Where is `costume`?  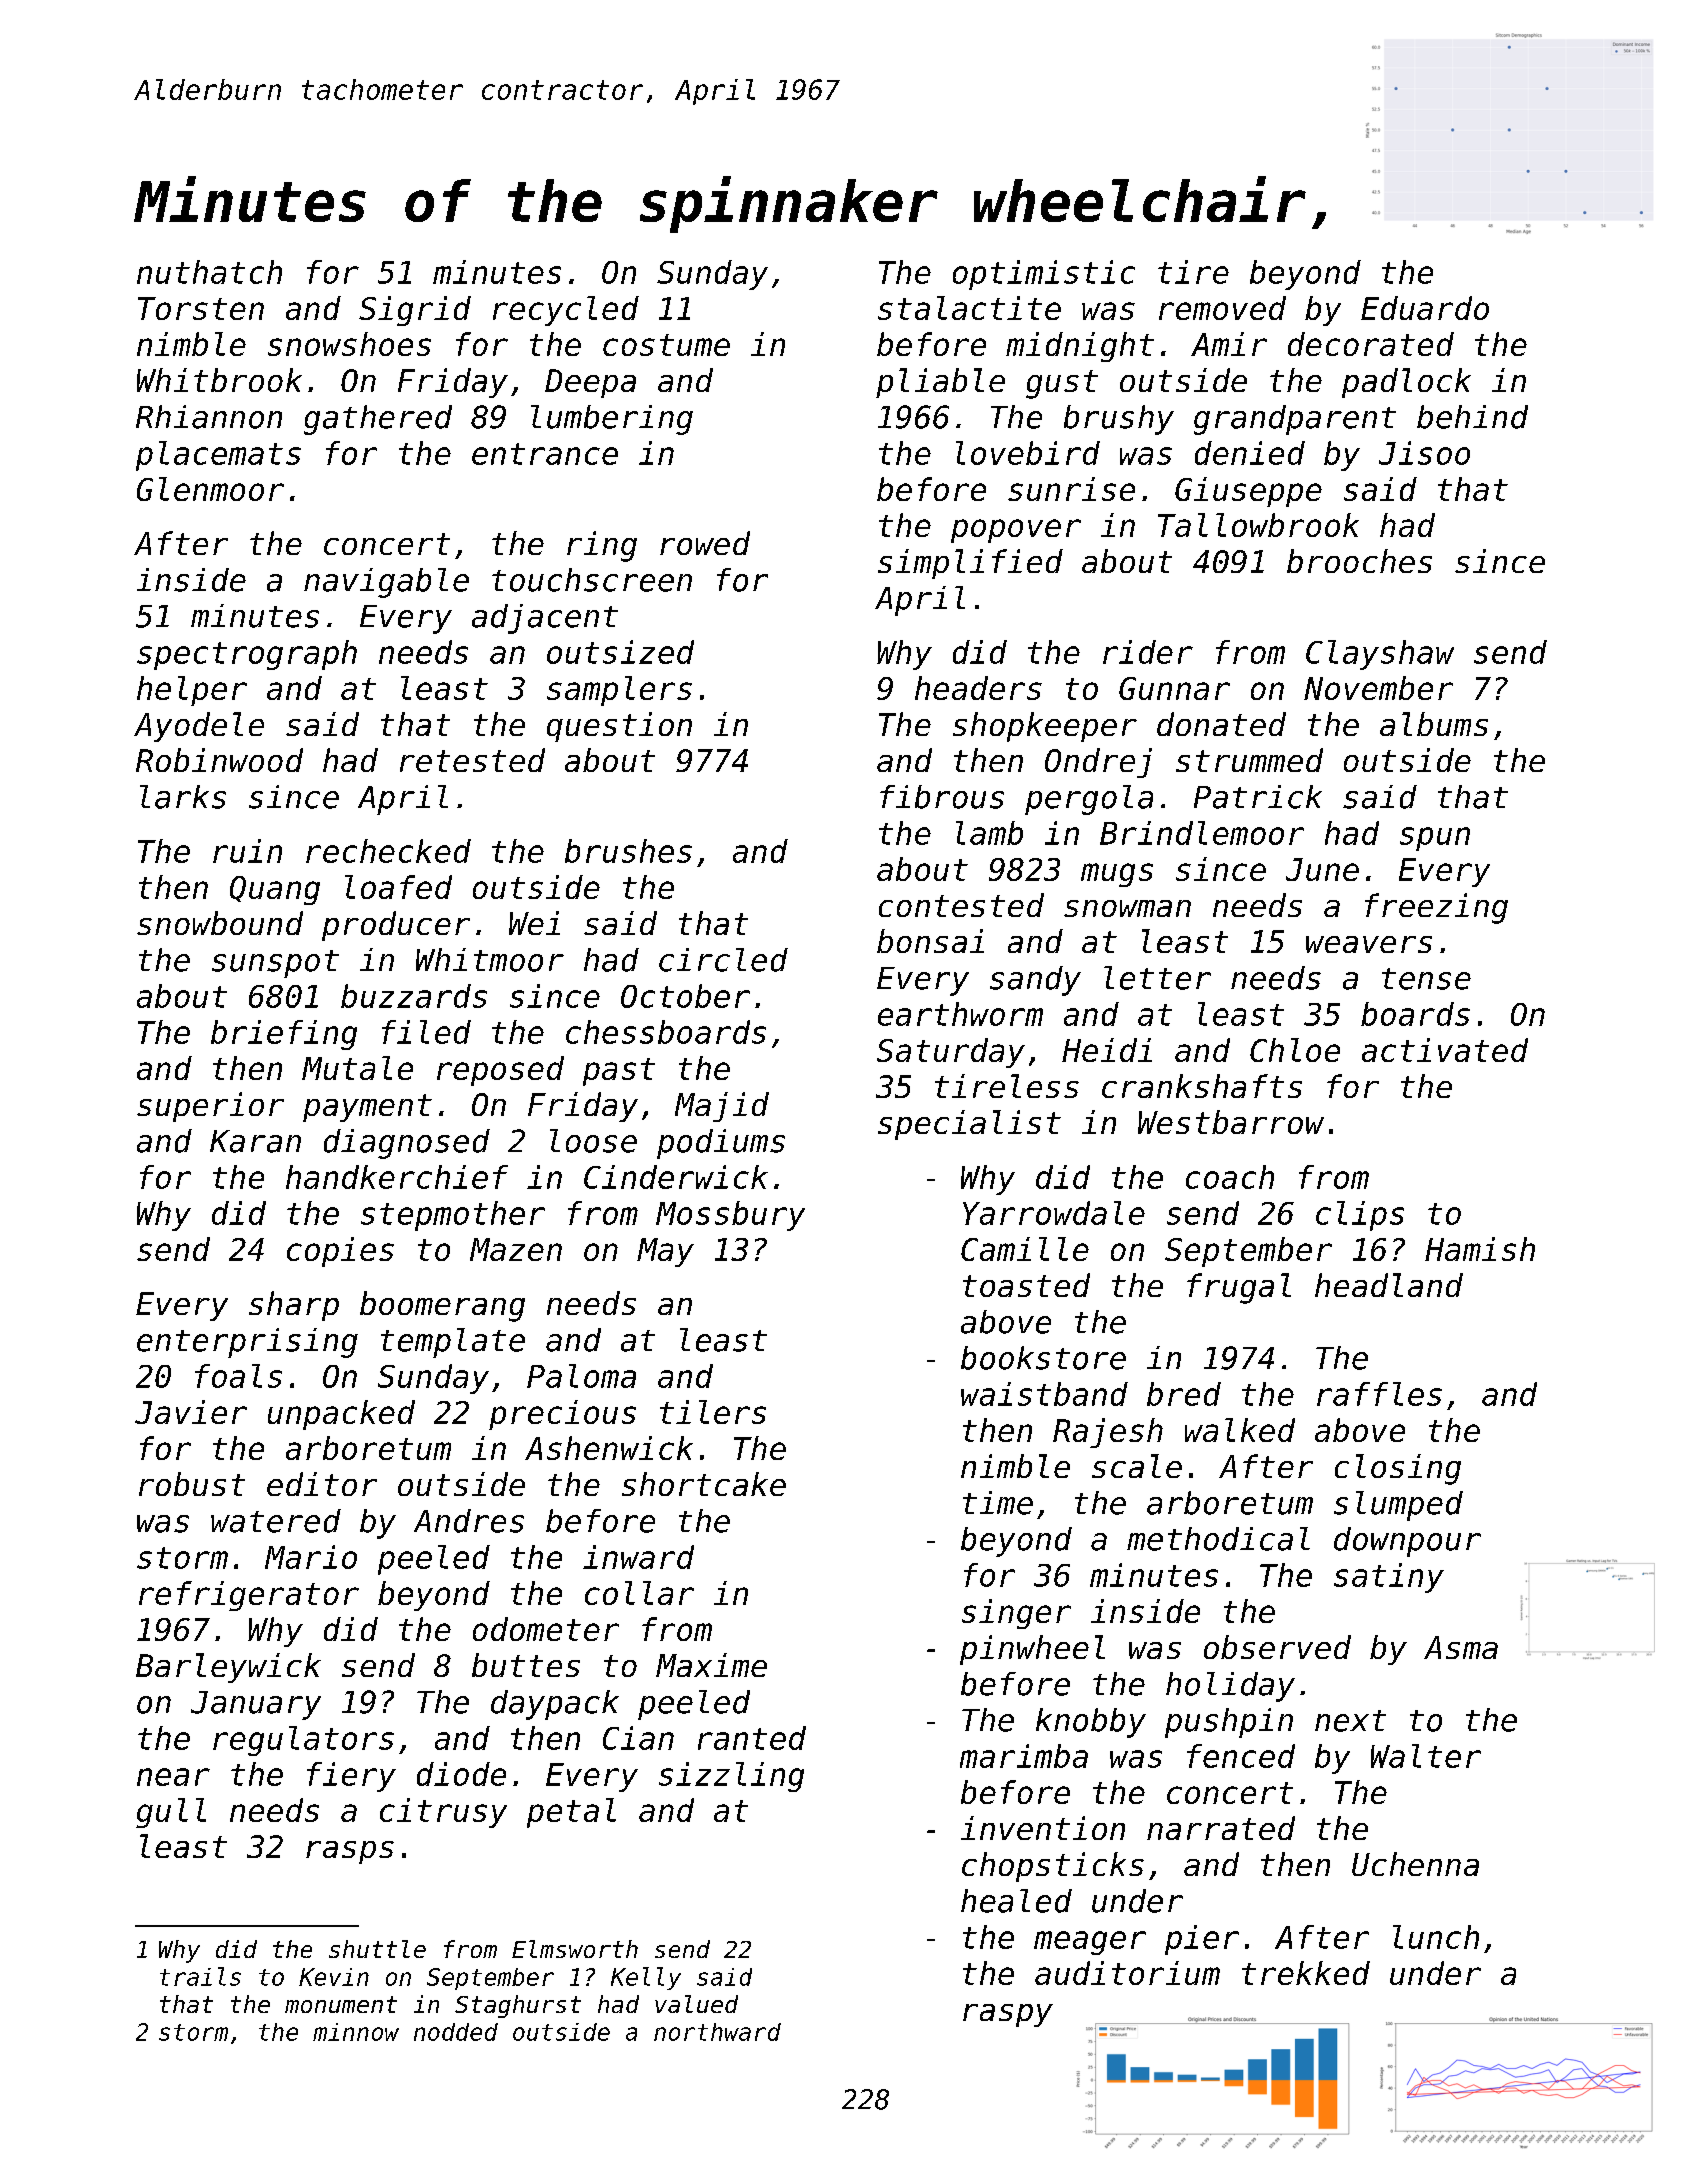
costume is located at coordinates (666, 345).
